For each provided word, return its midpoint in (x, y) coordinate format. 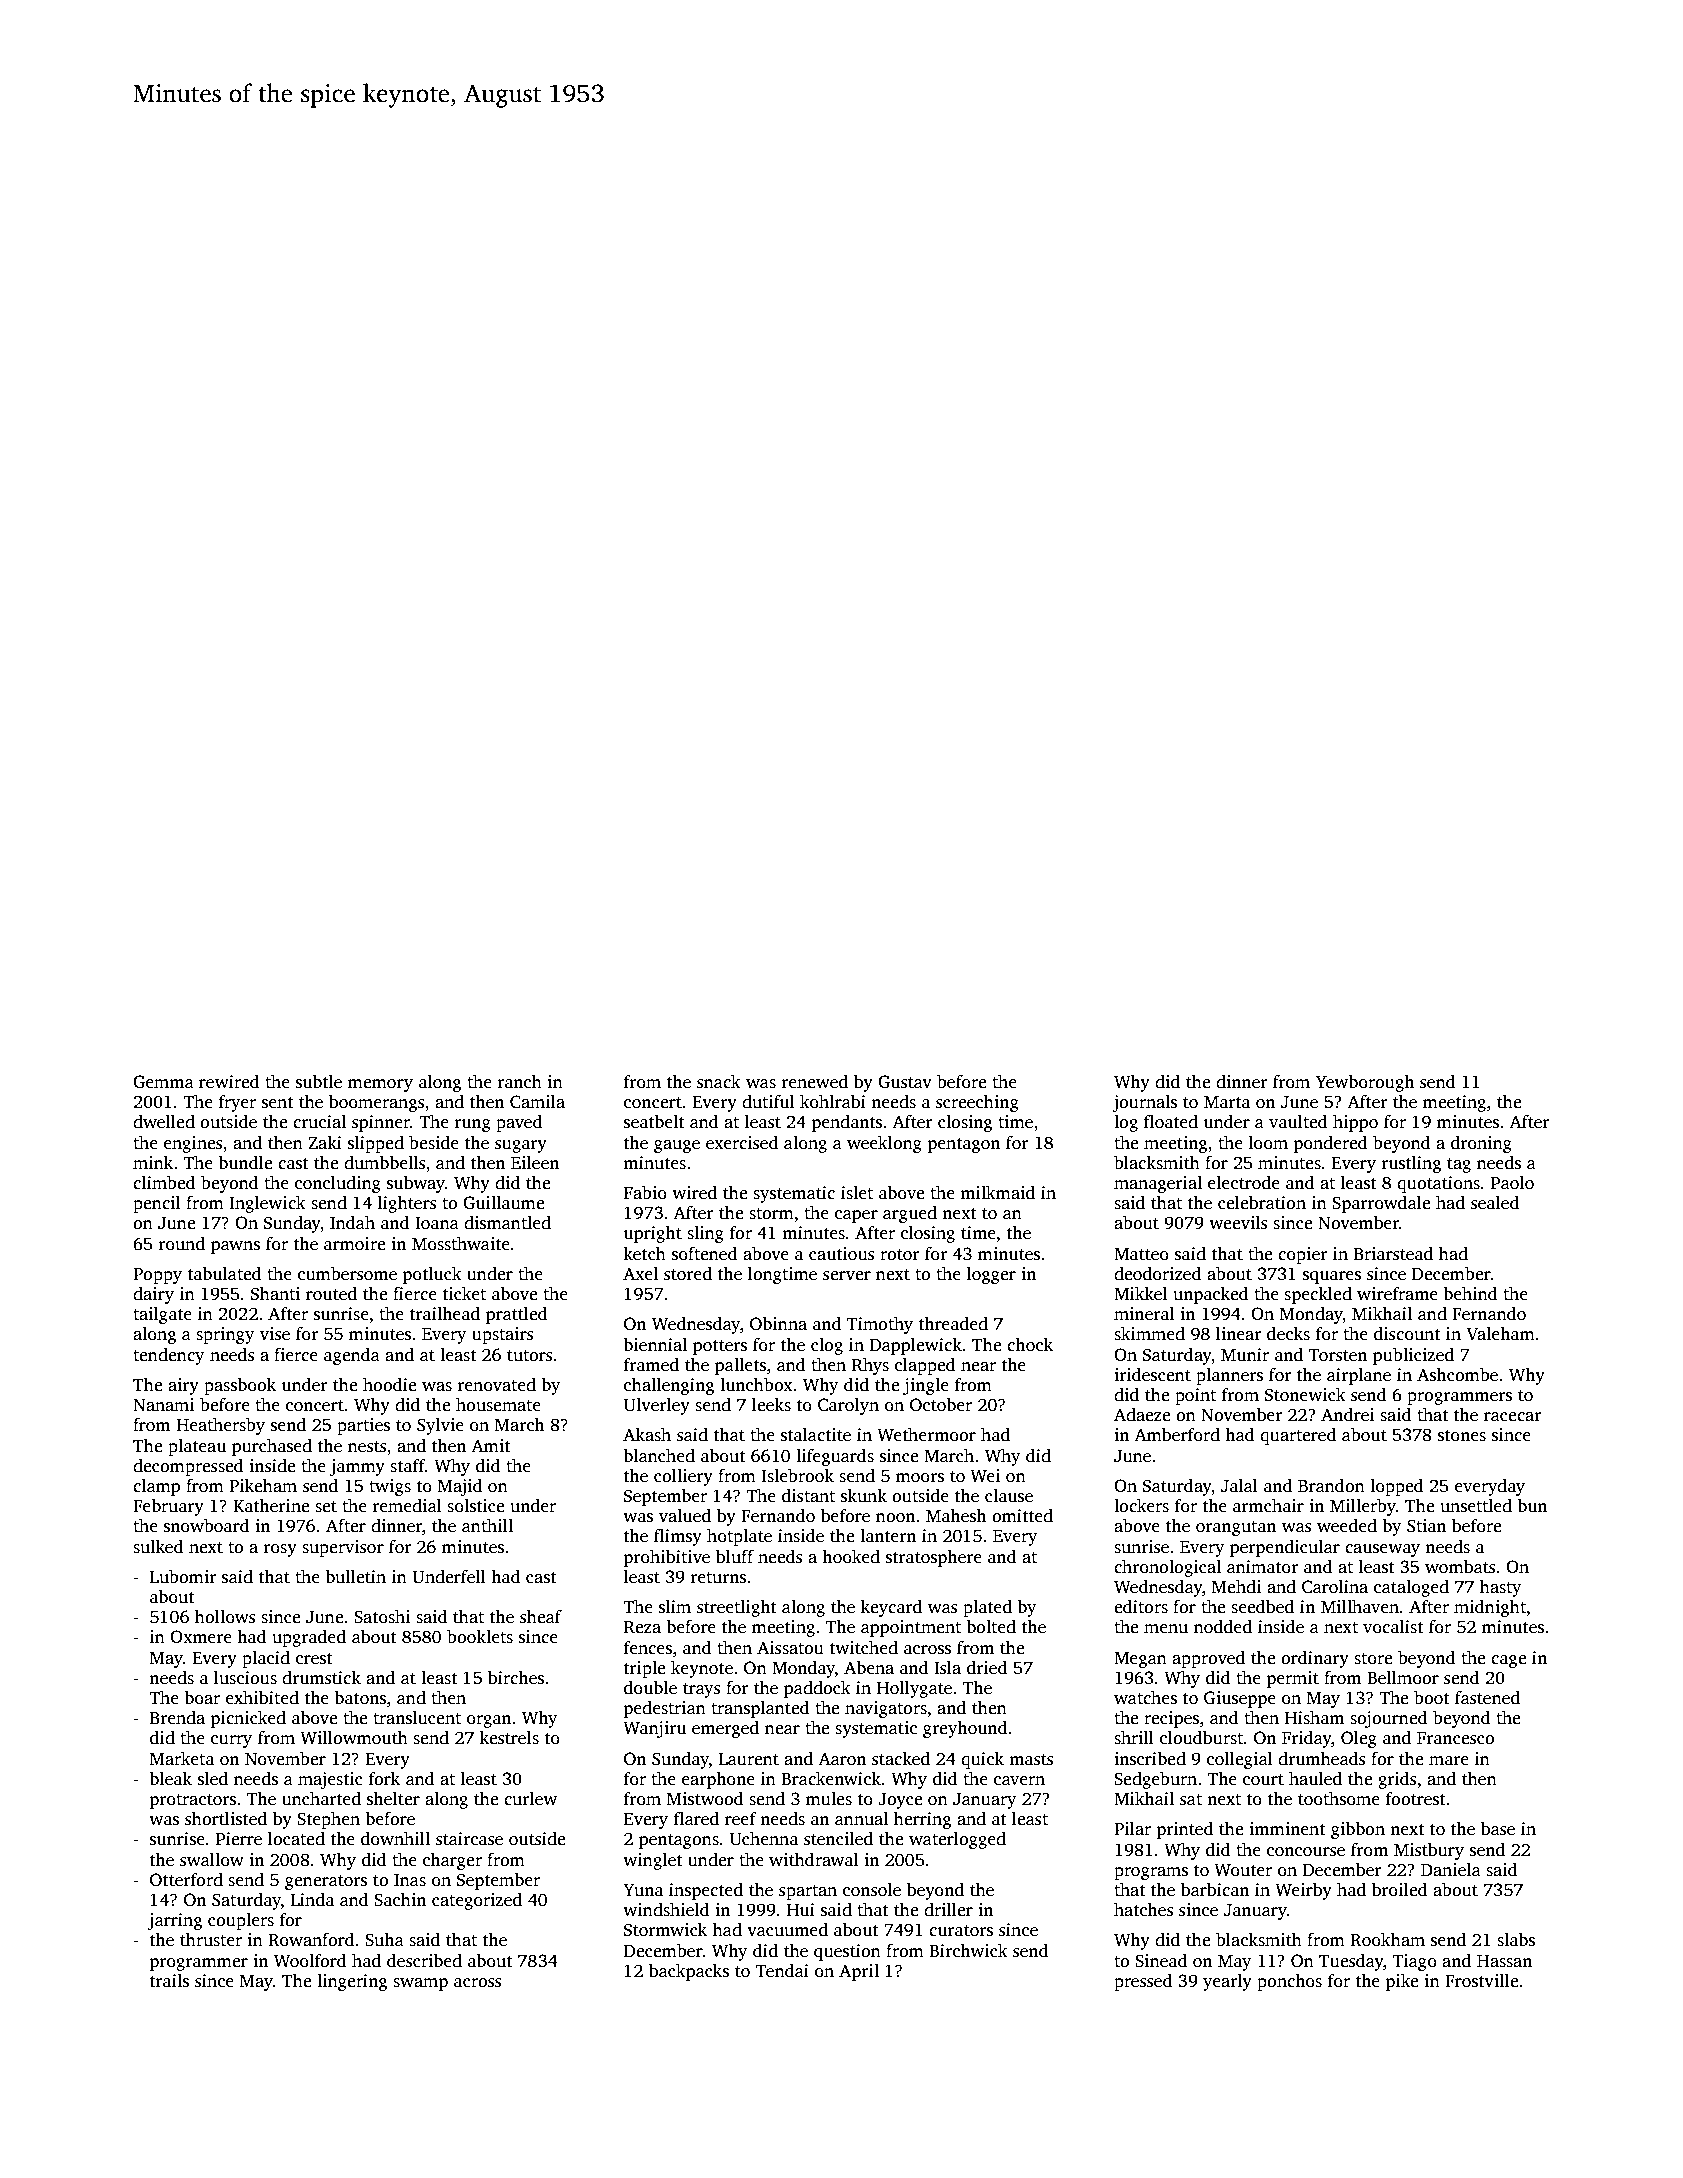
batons (360, 1698)
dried (987, 1668)
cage (1508, 1661)
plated (987, 1608)
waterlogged (957, 1840)
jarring (175, 1921)
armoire (354, 1244)
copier (1302, 1255)
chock (1030, 1345)
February (168, 1507)
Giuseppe (1240, 1699)
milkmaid (997, 1193)
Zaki (325, 1142)
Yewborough (1365, 1083)
